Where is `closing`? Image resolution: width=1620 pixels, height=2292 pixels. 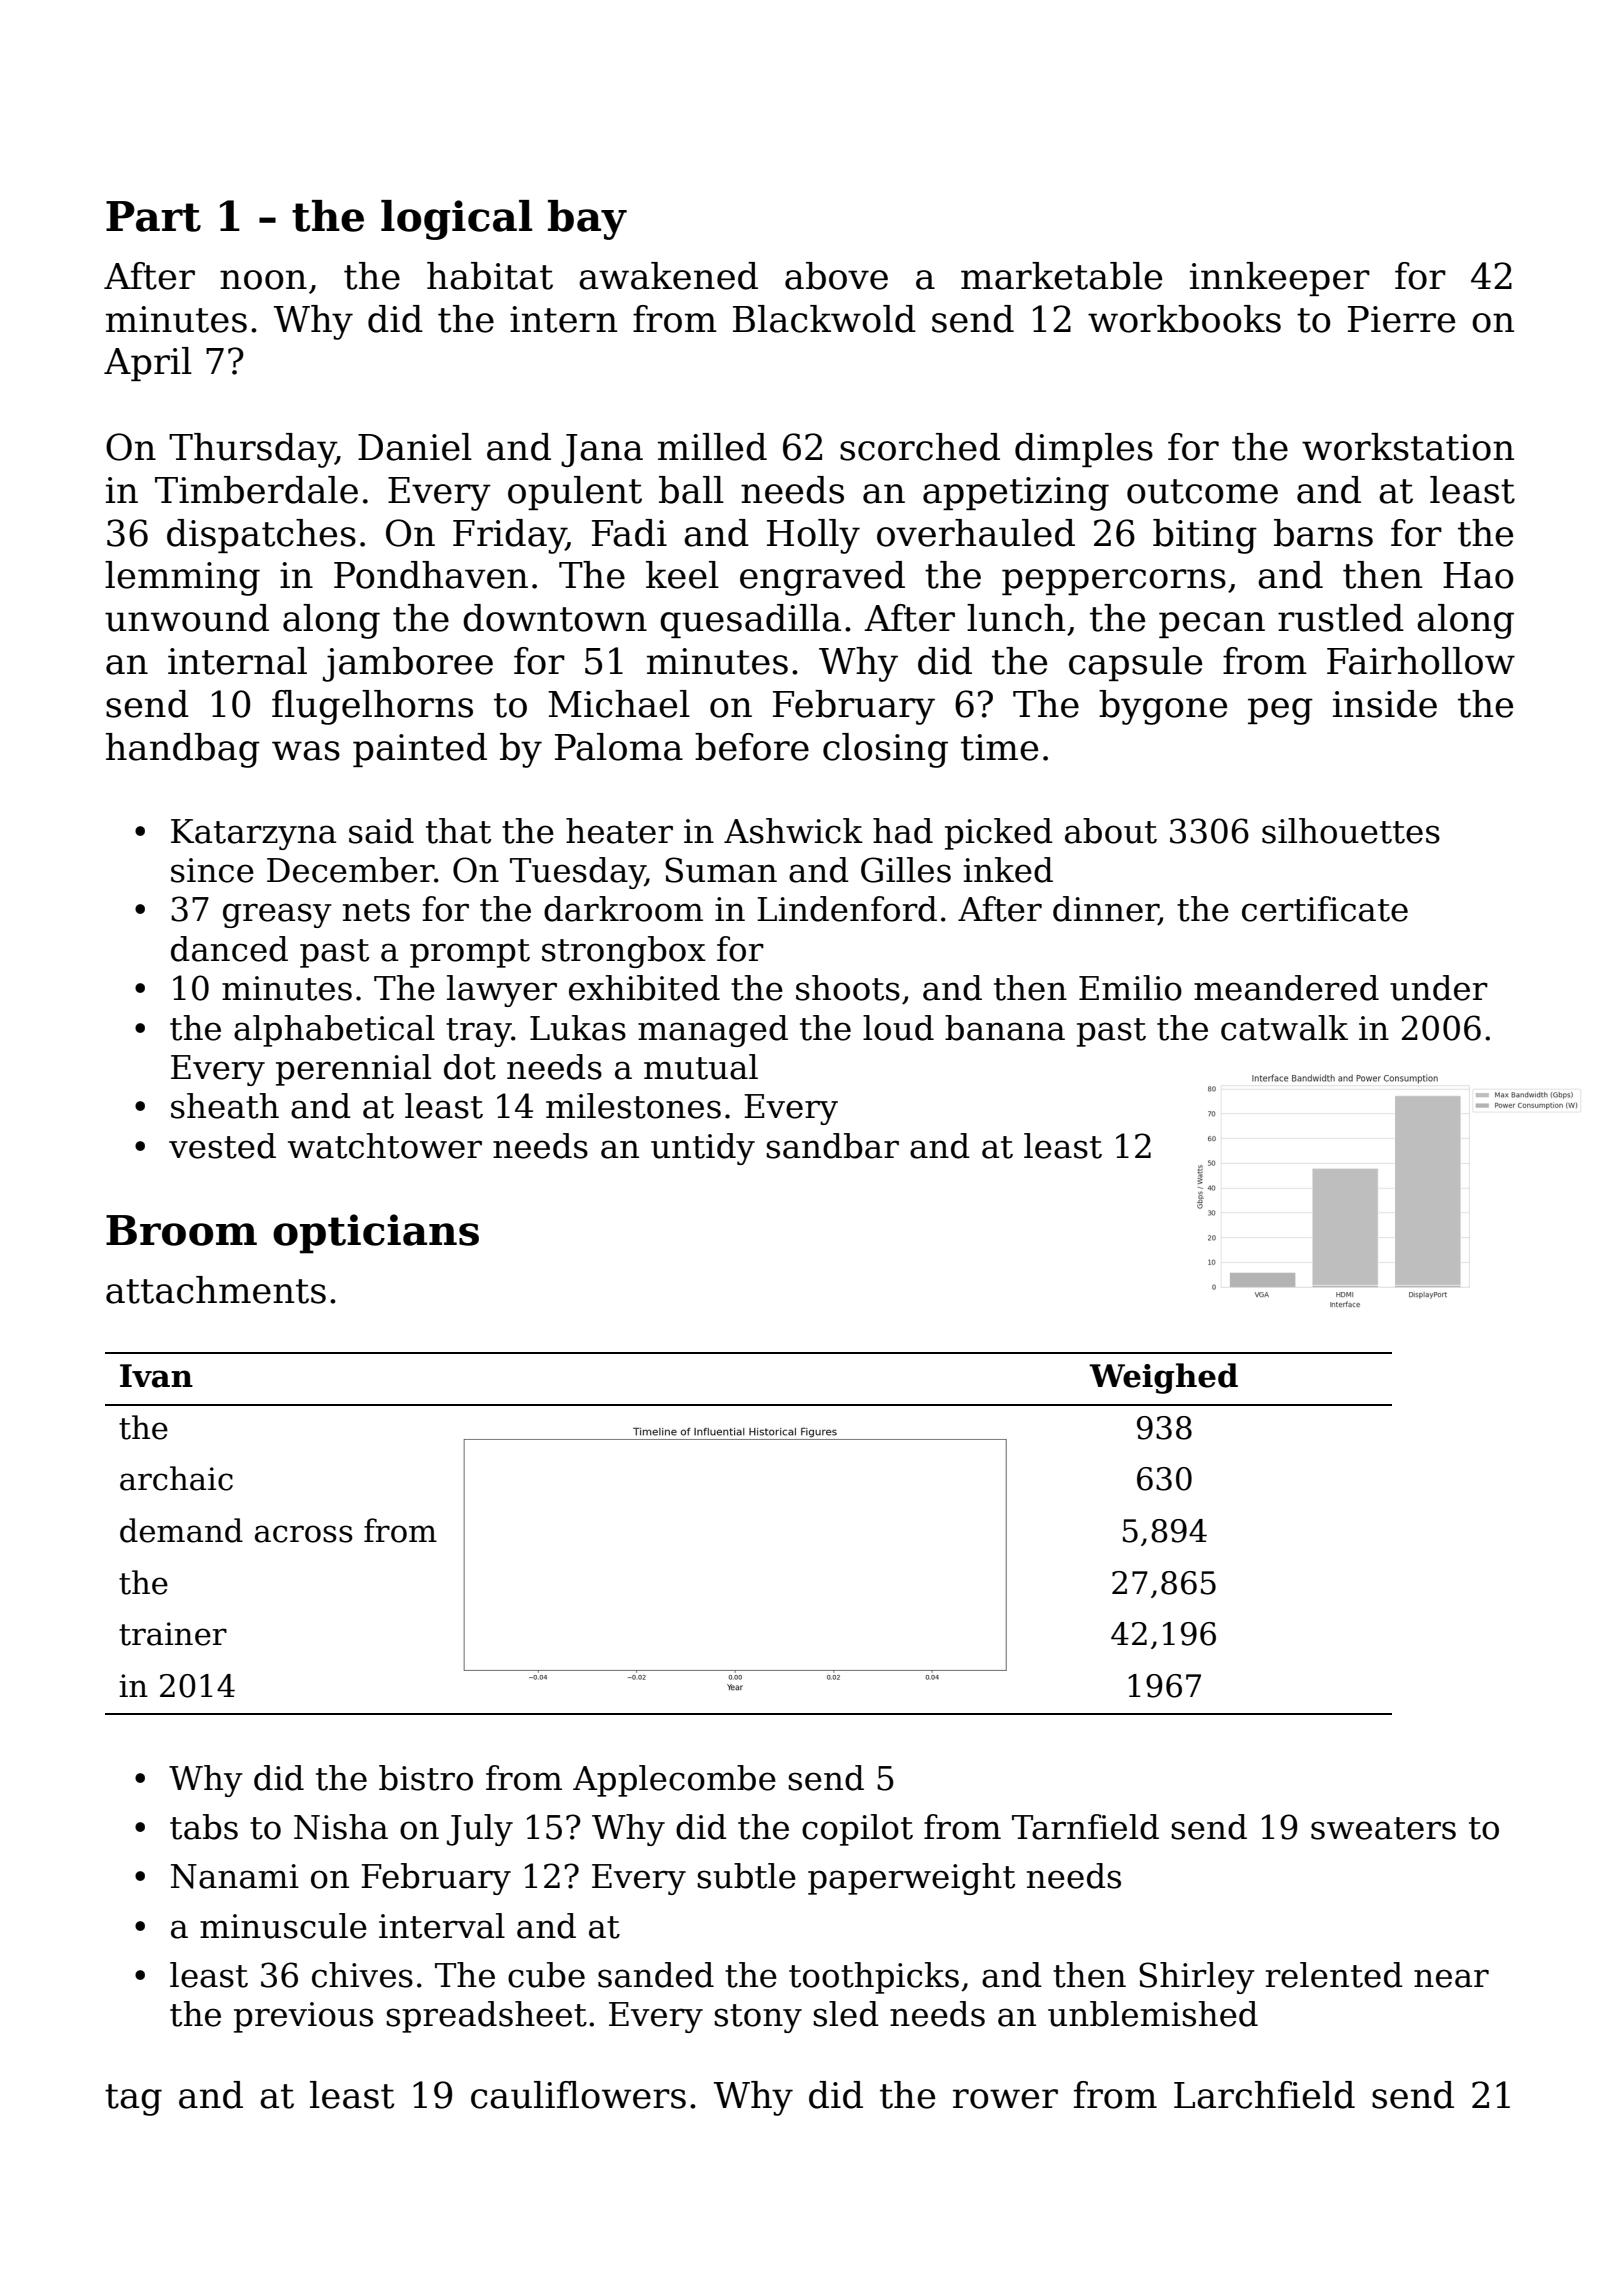 closing is located at coordinates (885, 750).
